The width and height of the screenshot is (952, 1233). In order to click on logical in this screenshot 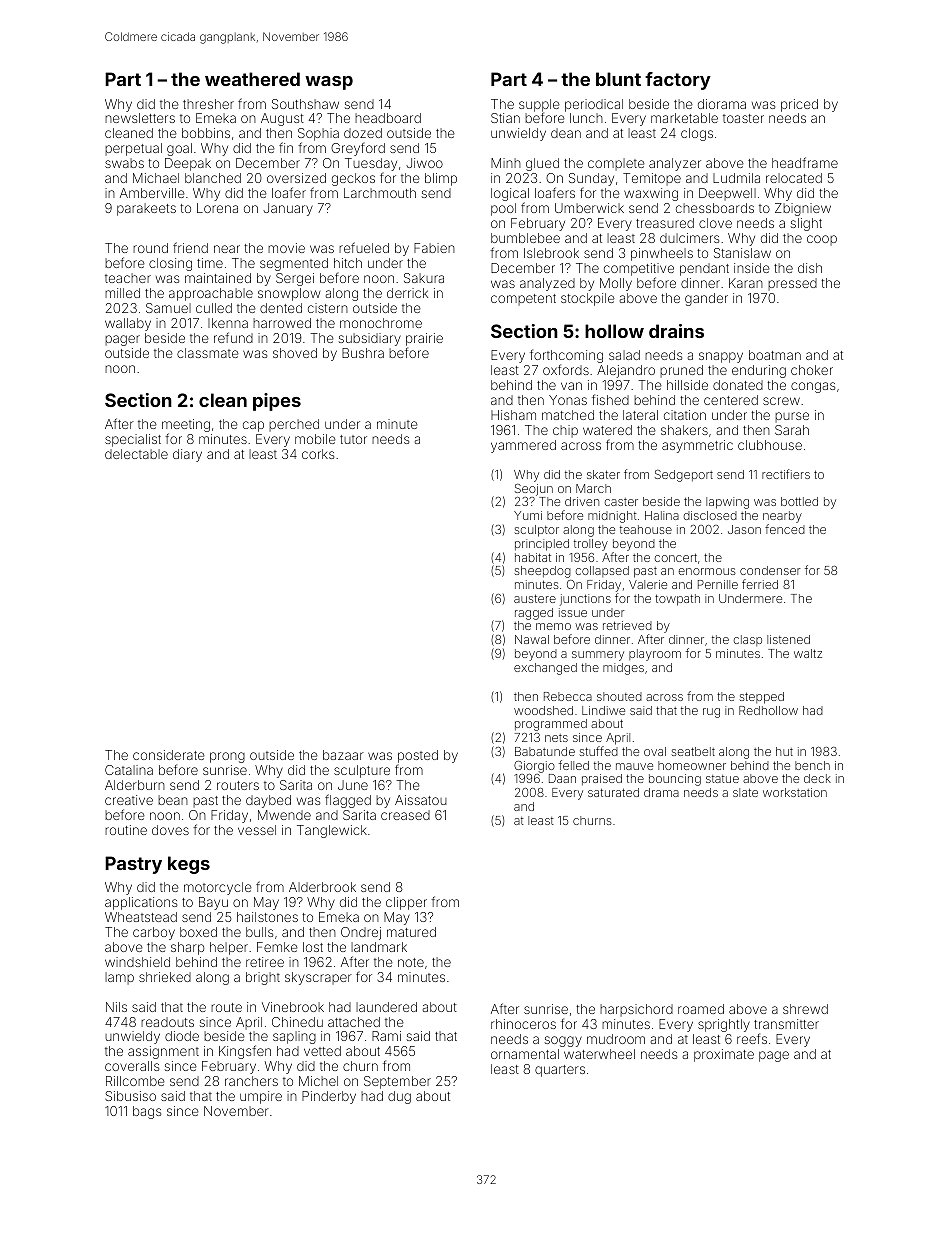, I will do `click(510, 195)`.
